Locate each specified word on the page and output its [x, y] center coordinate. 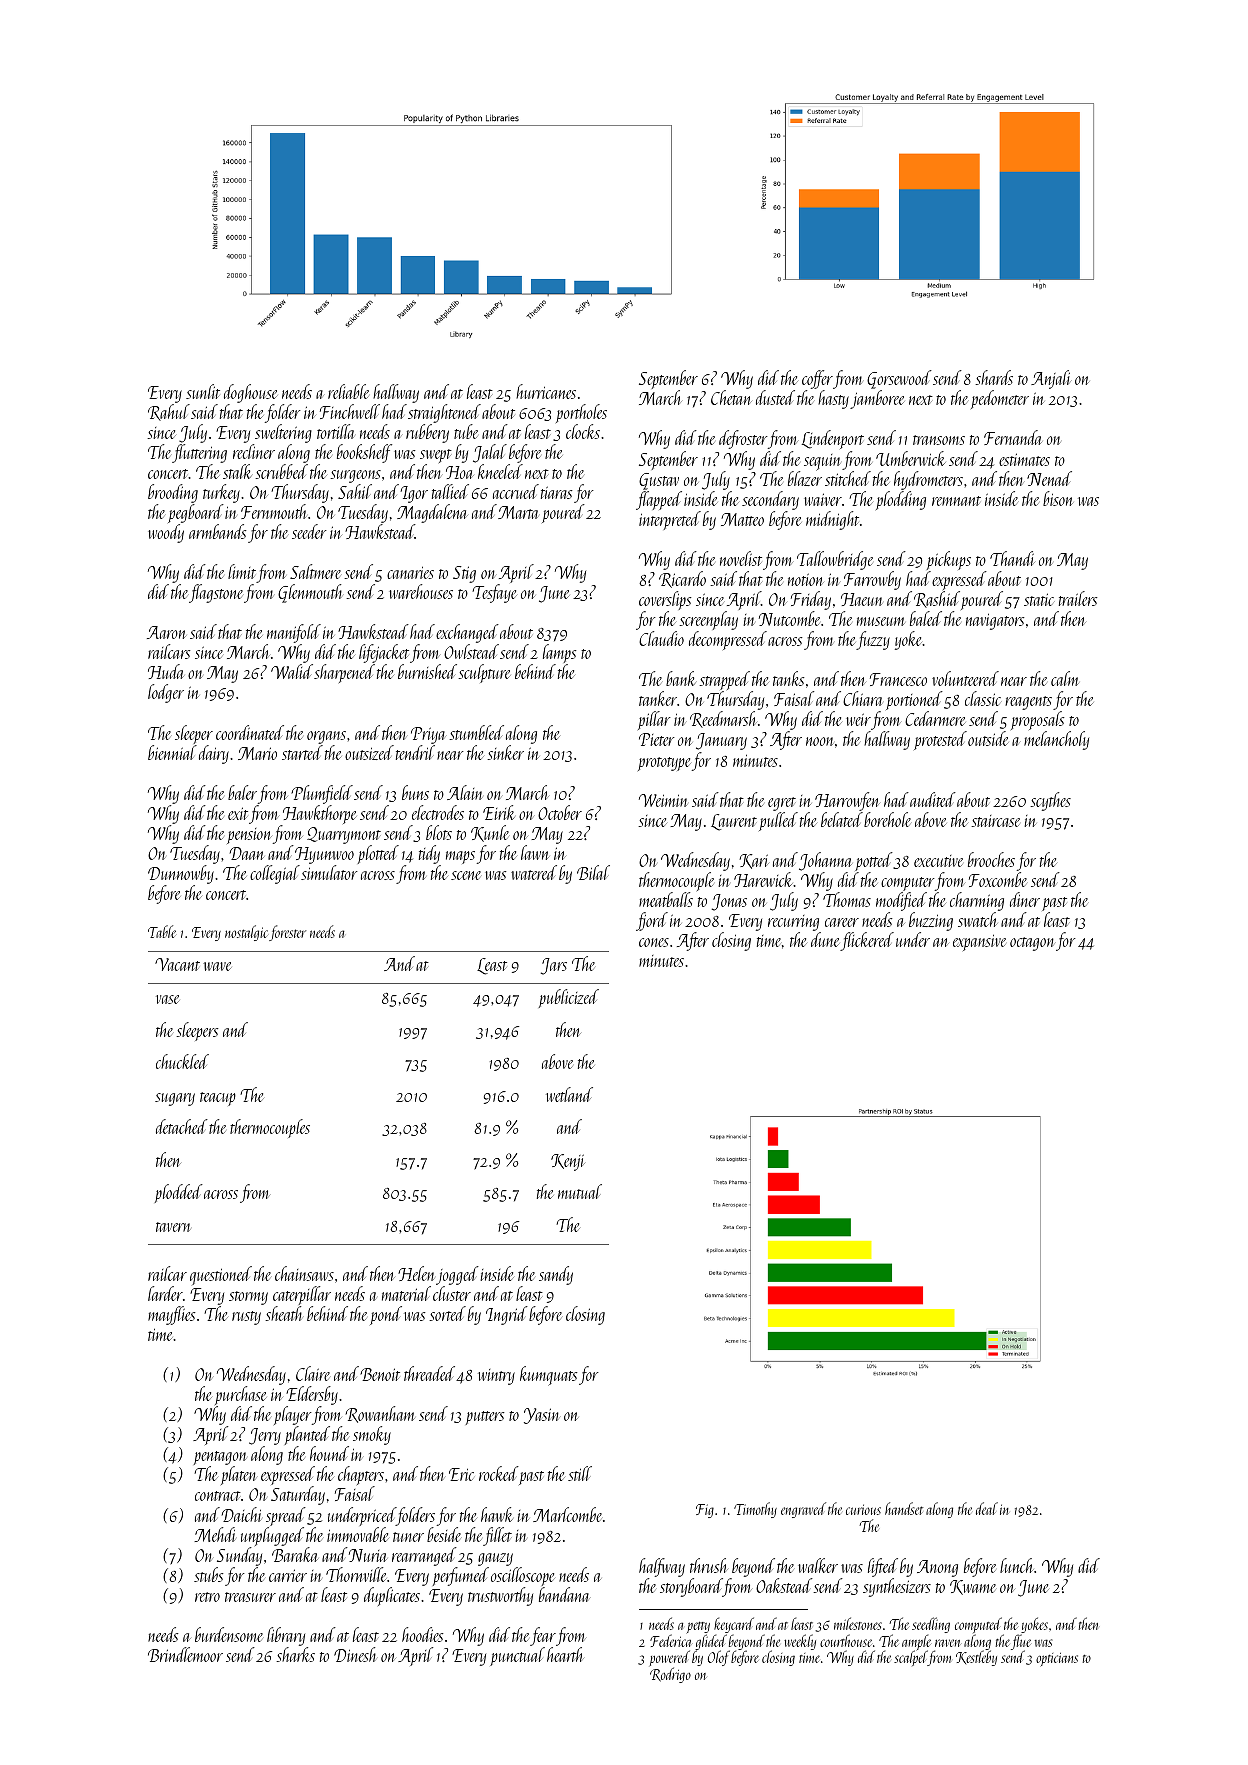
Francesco [898, 679]
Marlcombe [567, 1514]
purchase [241, 1396]
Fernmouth [274, 511]
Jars [554, 966]
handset [904, 1508]
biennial [172, 752]
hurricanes [546, 391]
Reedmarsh [723, 719]
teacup [218, 1099]
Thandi [1012, 558]
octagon [1032, 944]
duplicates [392, 1596]
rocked [498, 1473]
